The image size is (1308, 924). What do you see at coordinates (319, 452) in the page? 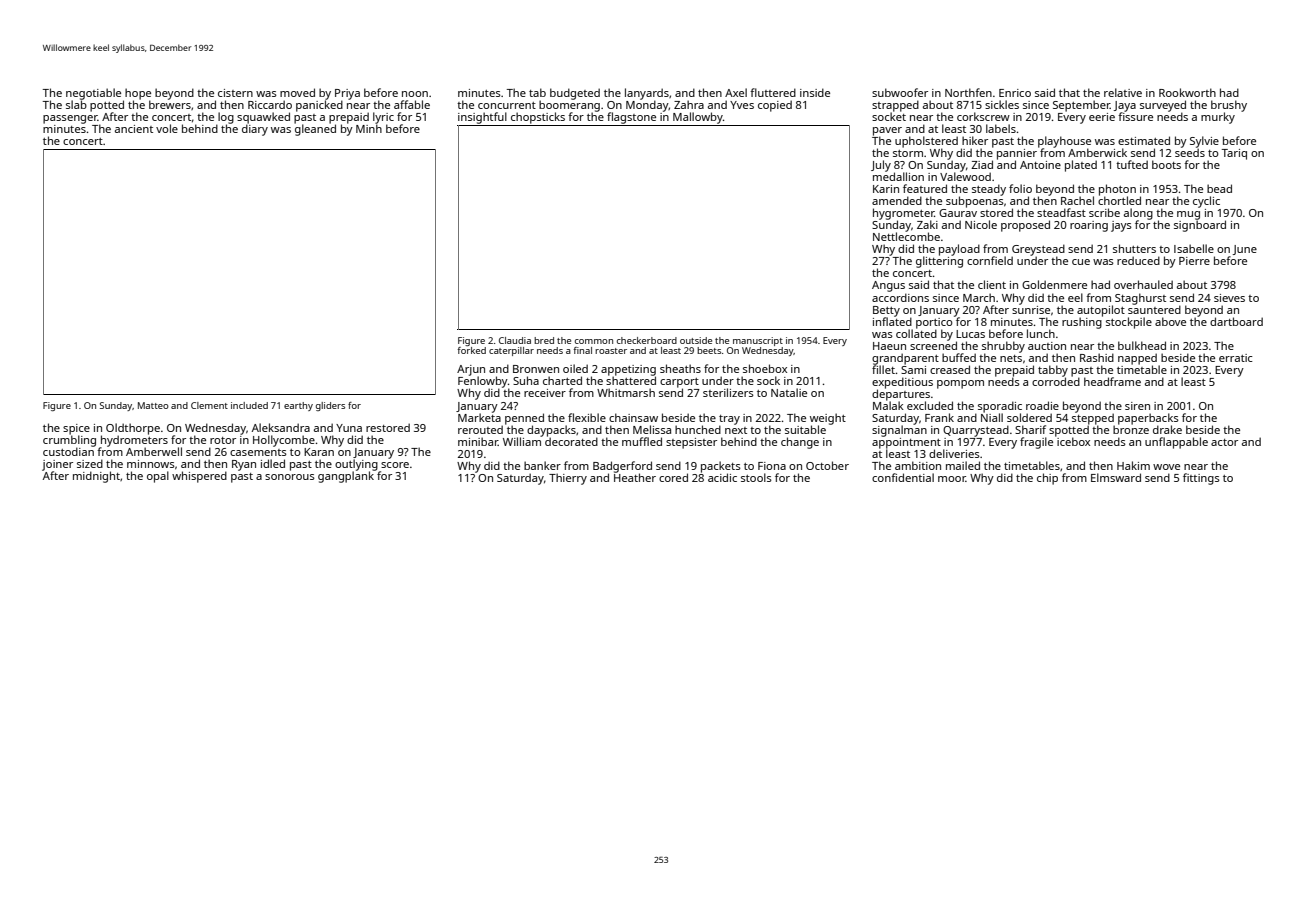
I see `Karan` at bounding box center [319, 452].
